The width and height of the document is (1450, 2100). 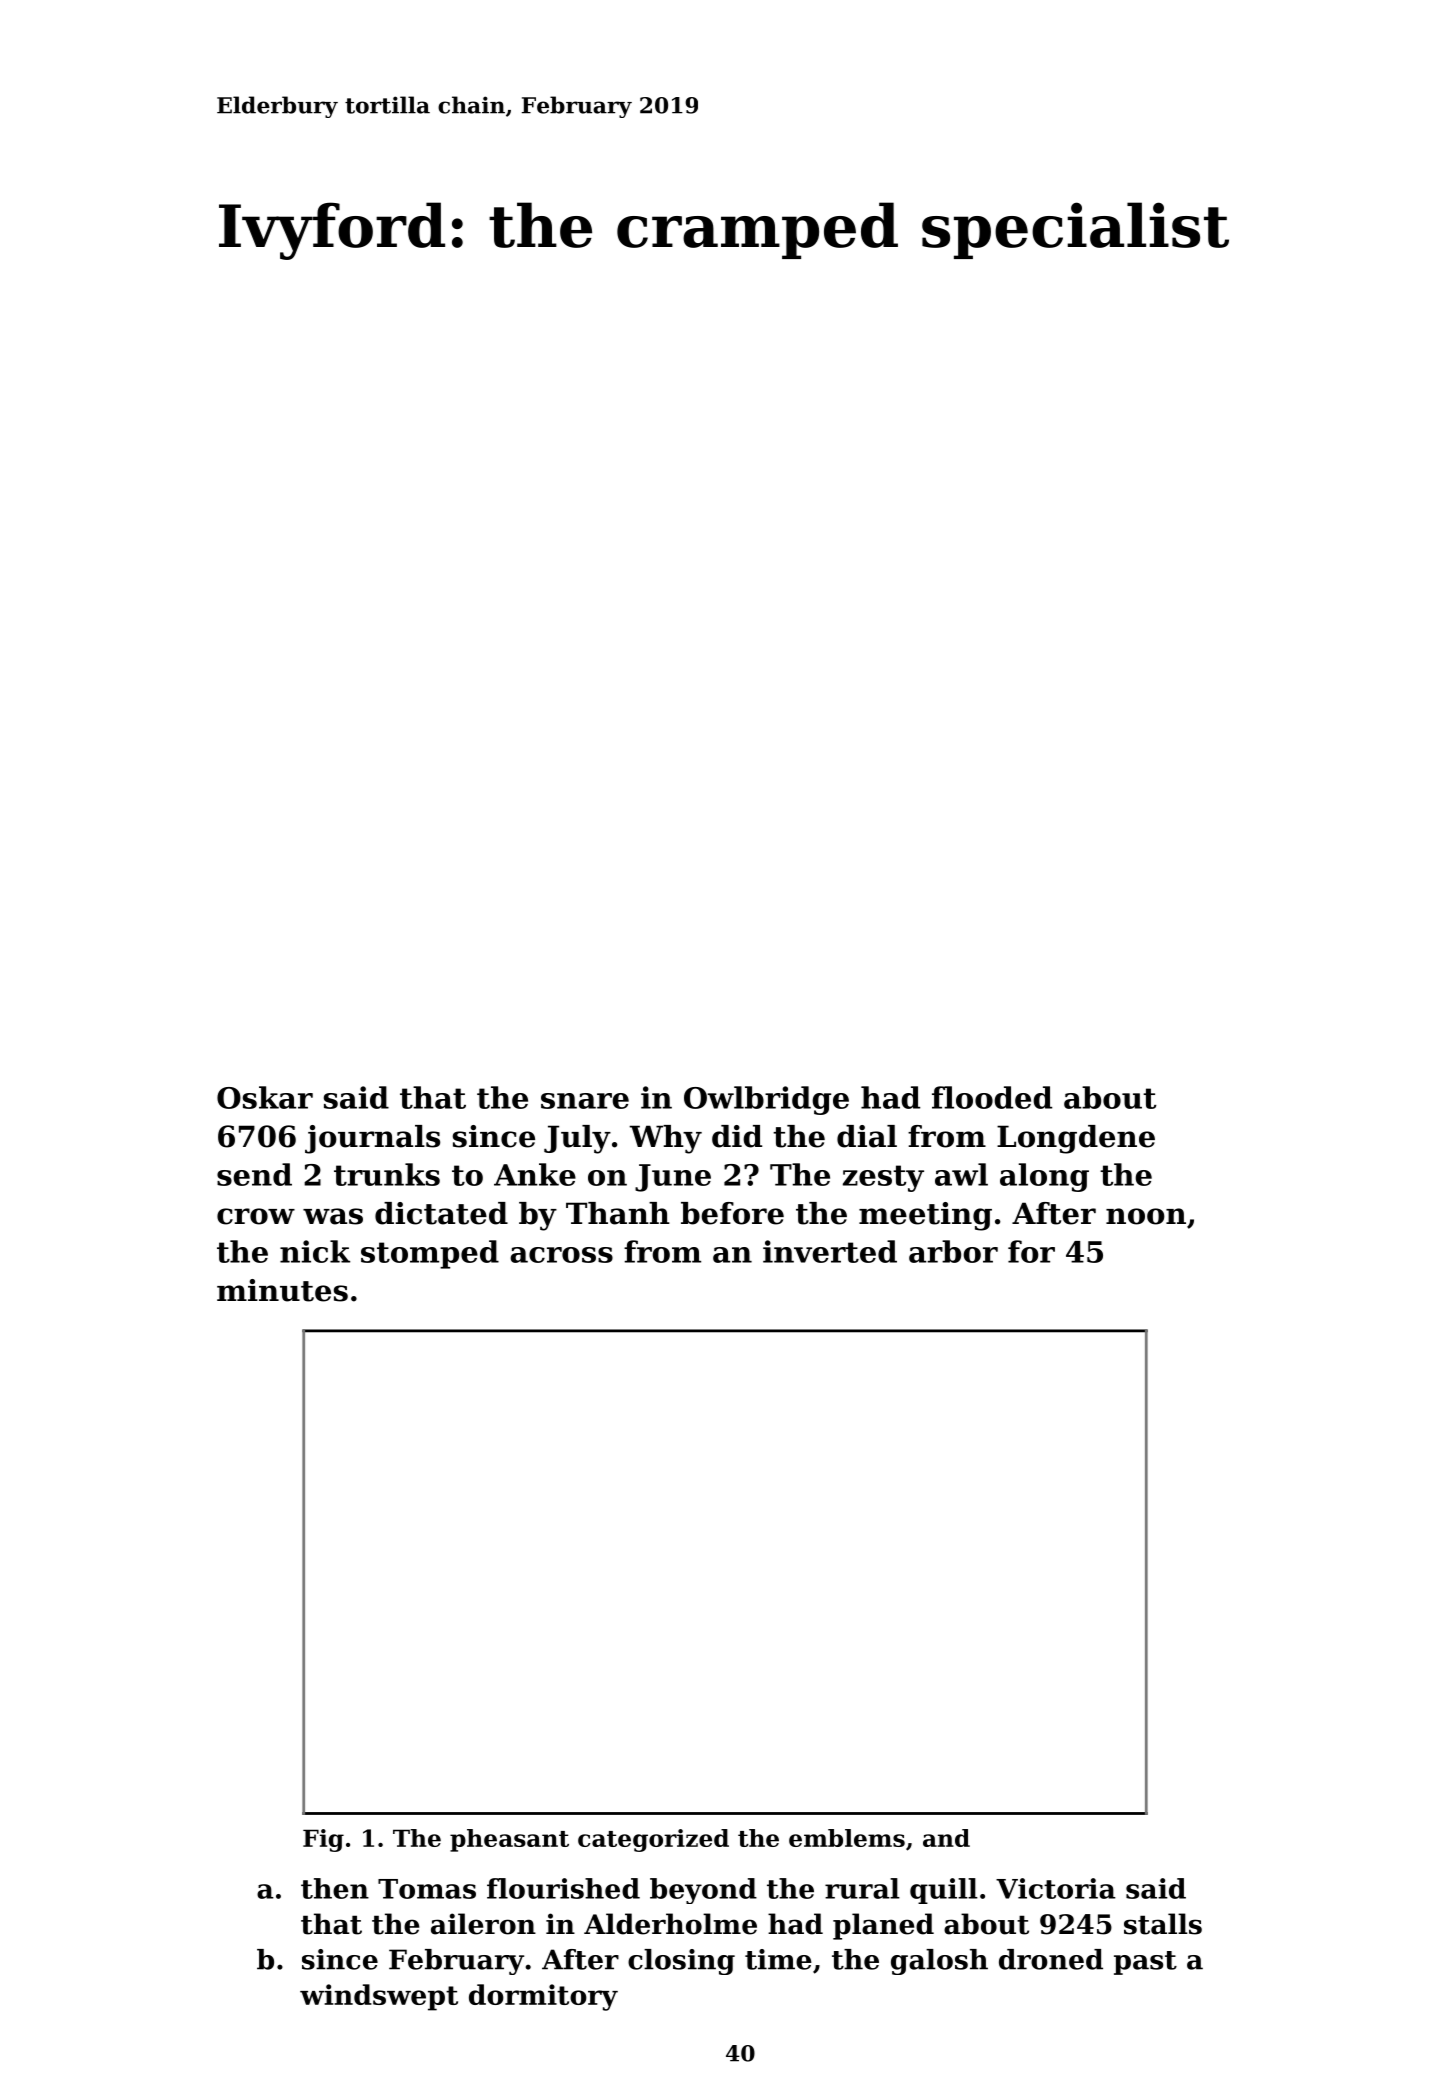 What do you see at coordinates (265, 1097) in the document?
I see `Oskar` at bounding box center [265, 1097].
